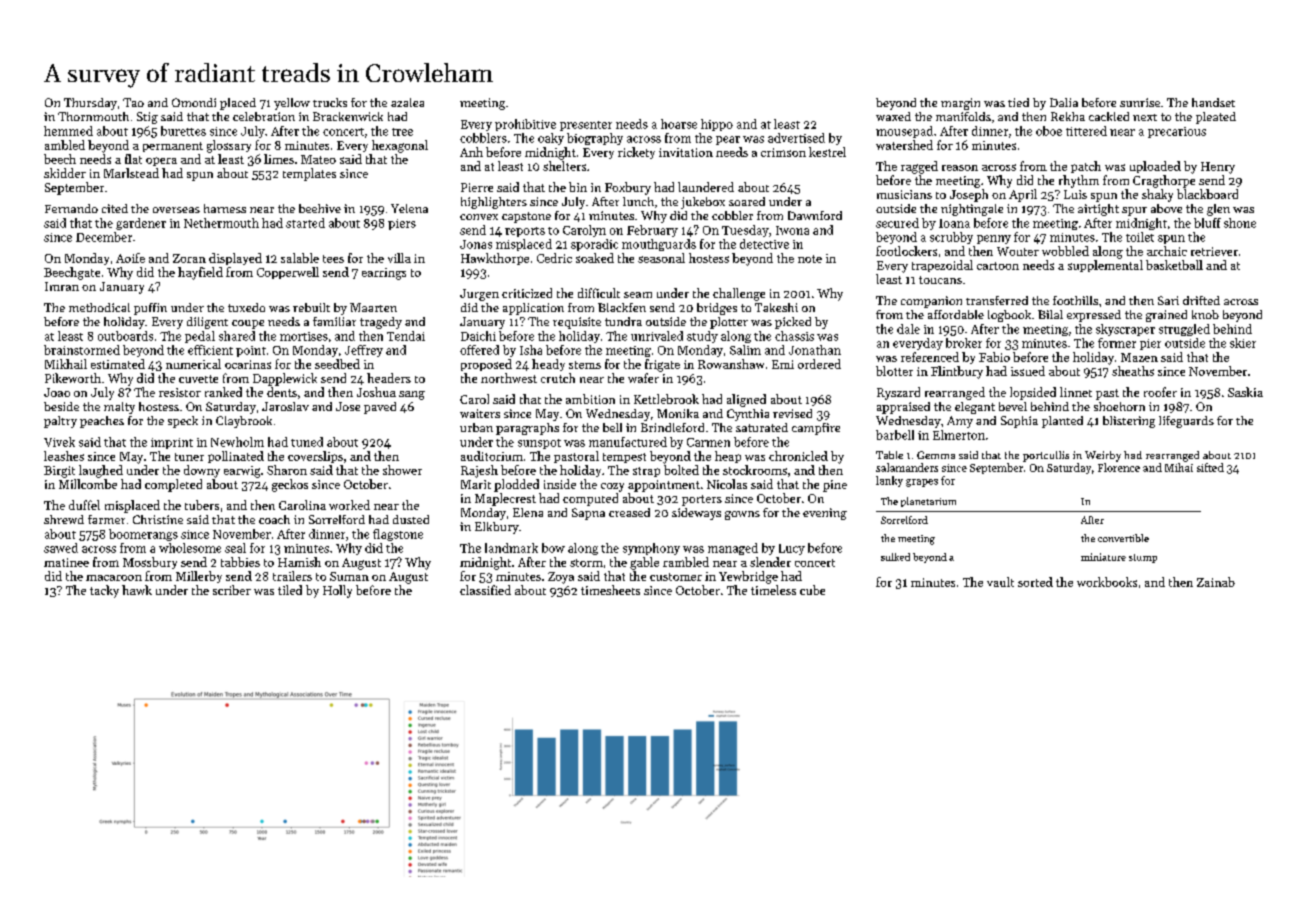  I want to click on lopsided, so click(1033, 393).
